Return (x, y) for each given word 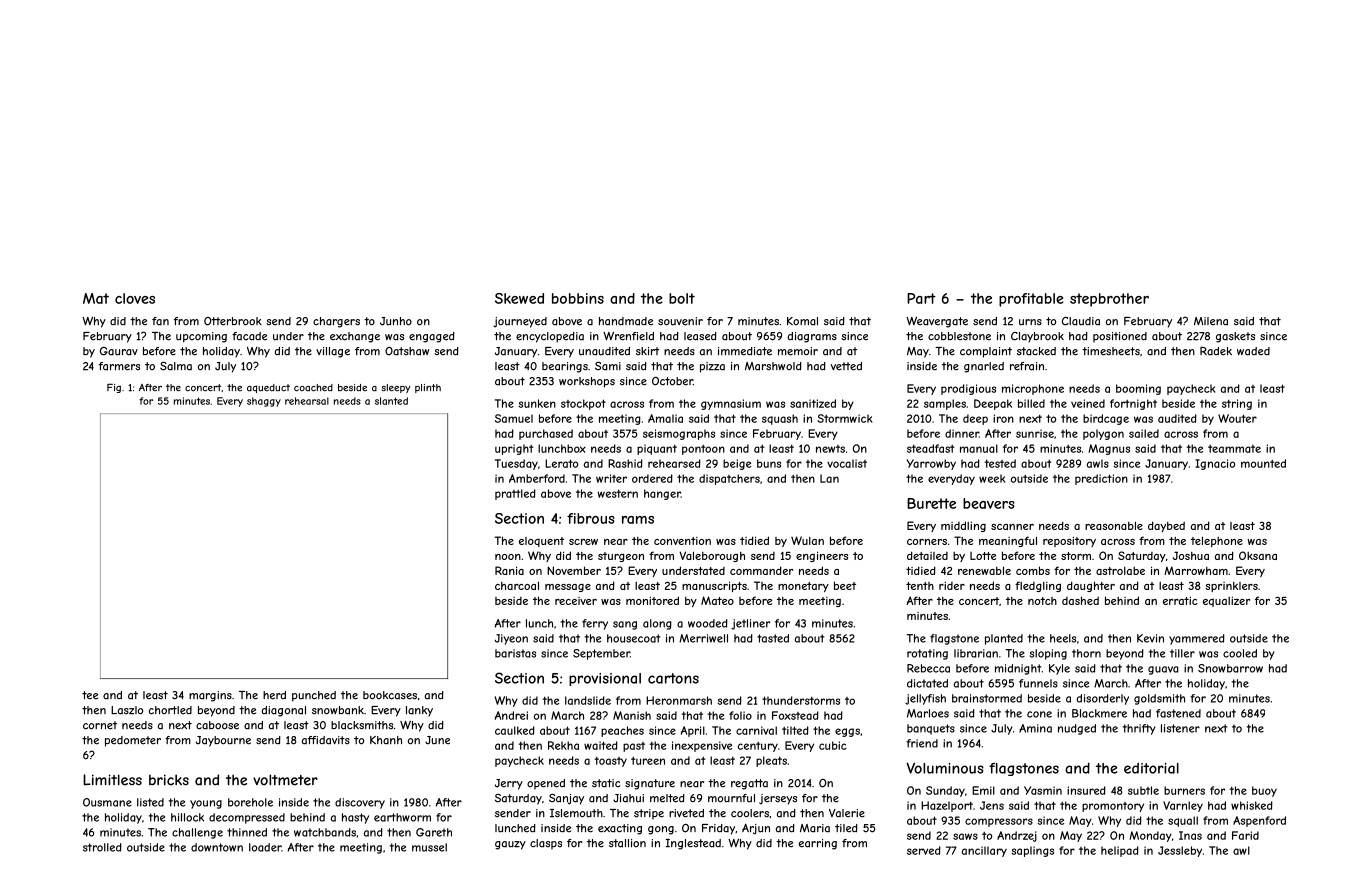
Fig (114, 388)
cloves (135, 298)
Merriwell (703, 638)
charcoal (517, 585)
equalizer (1226, 601)
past (634, 747)
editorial (1151, 768)
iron (1003, 418)
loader (265, 847)
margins (210, 696)
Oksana (1258, 555)
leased (700, 336)
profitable (1031, 300)
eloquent (541, 542)
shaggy (264, 402)
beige (737, 464)
